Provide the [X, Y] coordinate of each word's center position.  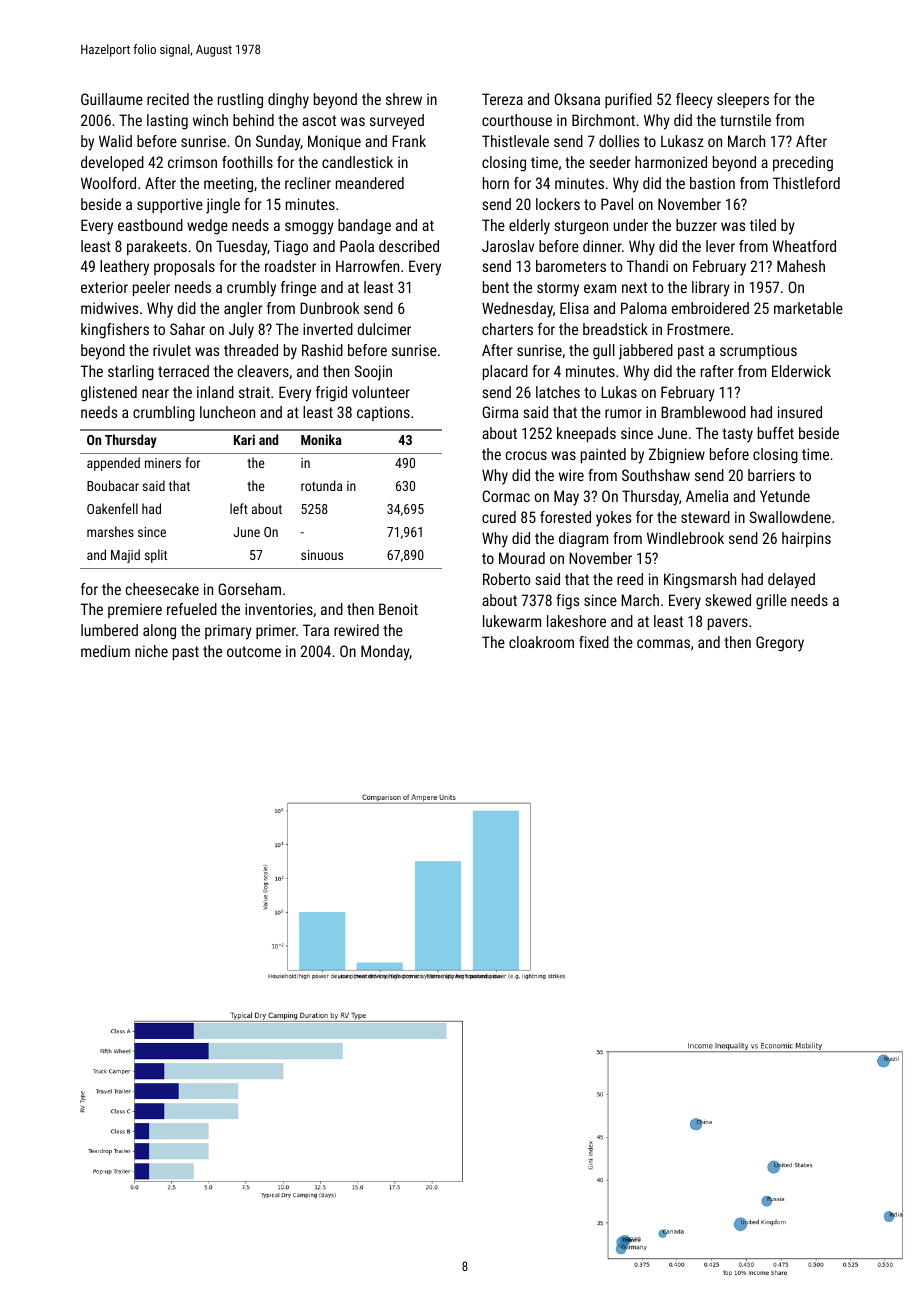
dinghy [288, 101]
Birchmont [603, 120]
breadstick [615, 329]
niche [151, 651]
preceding [803, 164]
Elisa [574, 308]
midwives [109, 308]
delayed [791, 581]
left [239, 508]
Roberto [506, 579]
